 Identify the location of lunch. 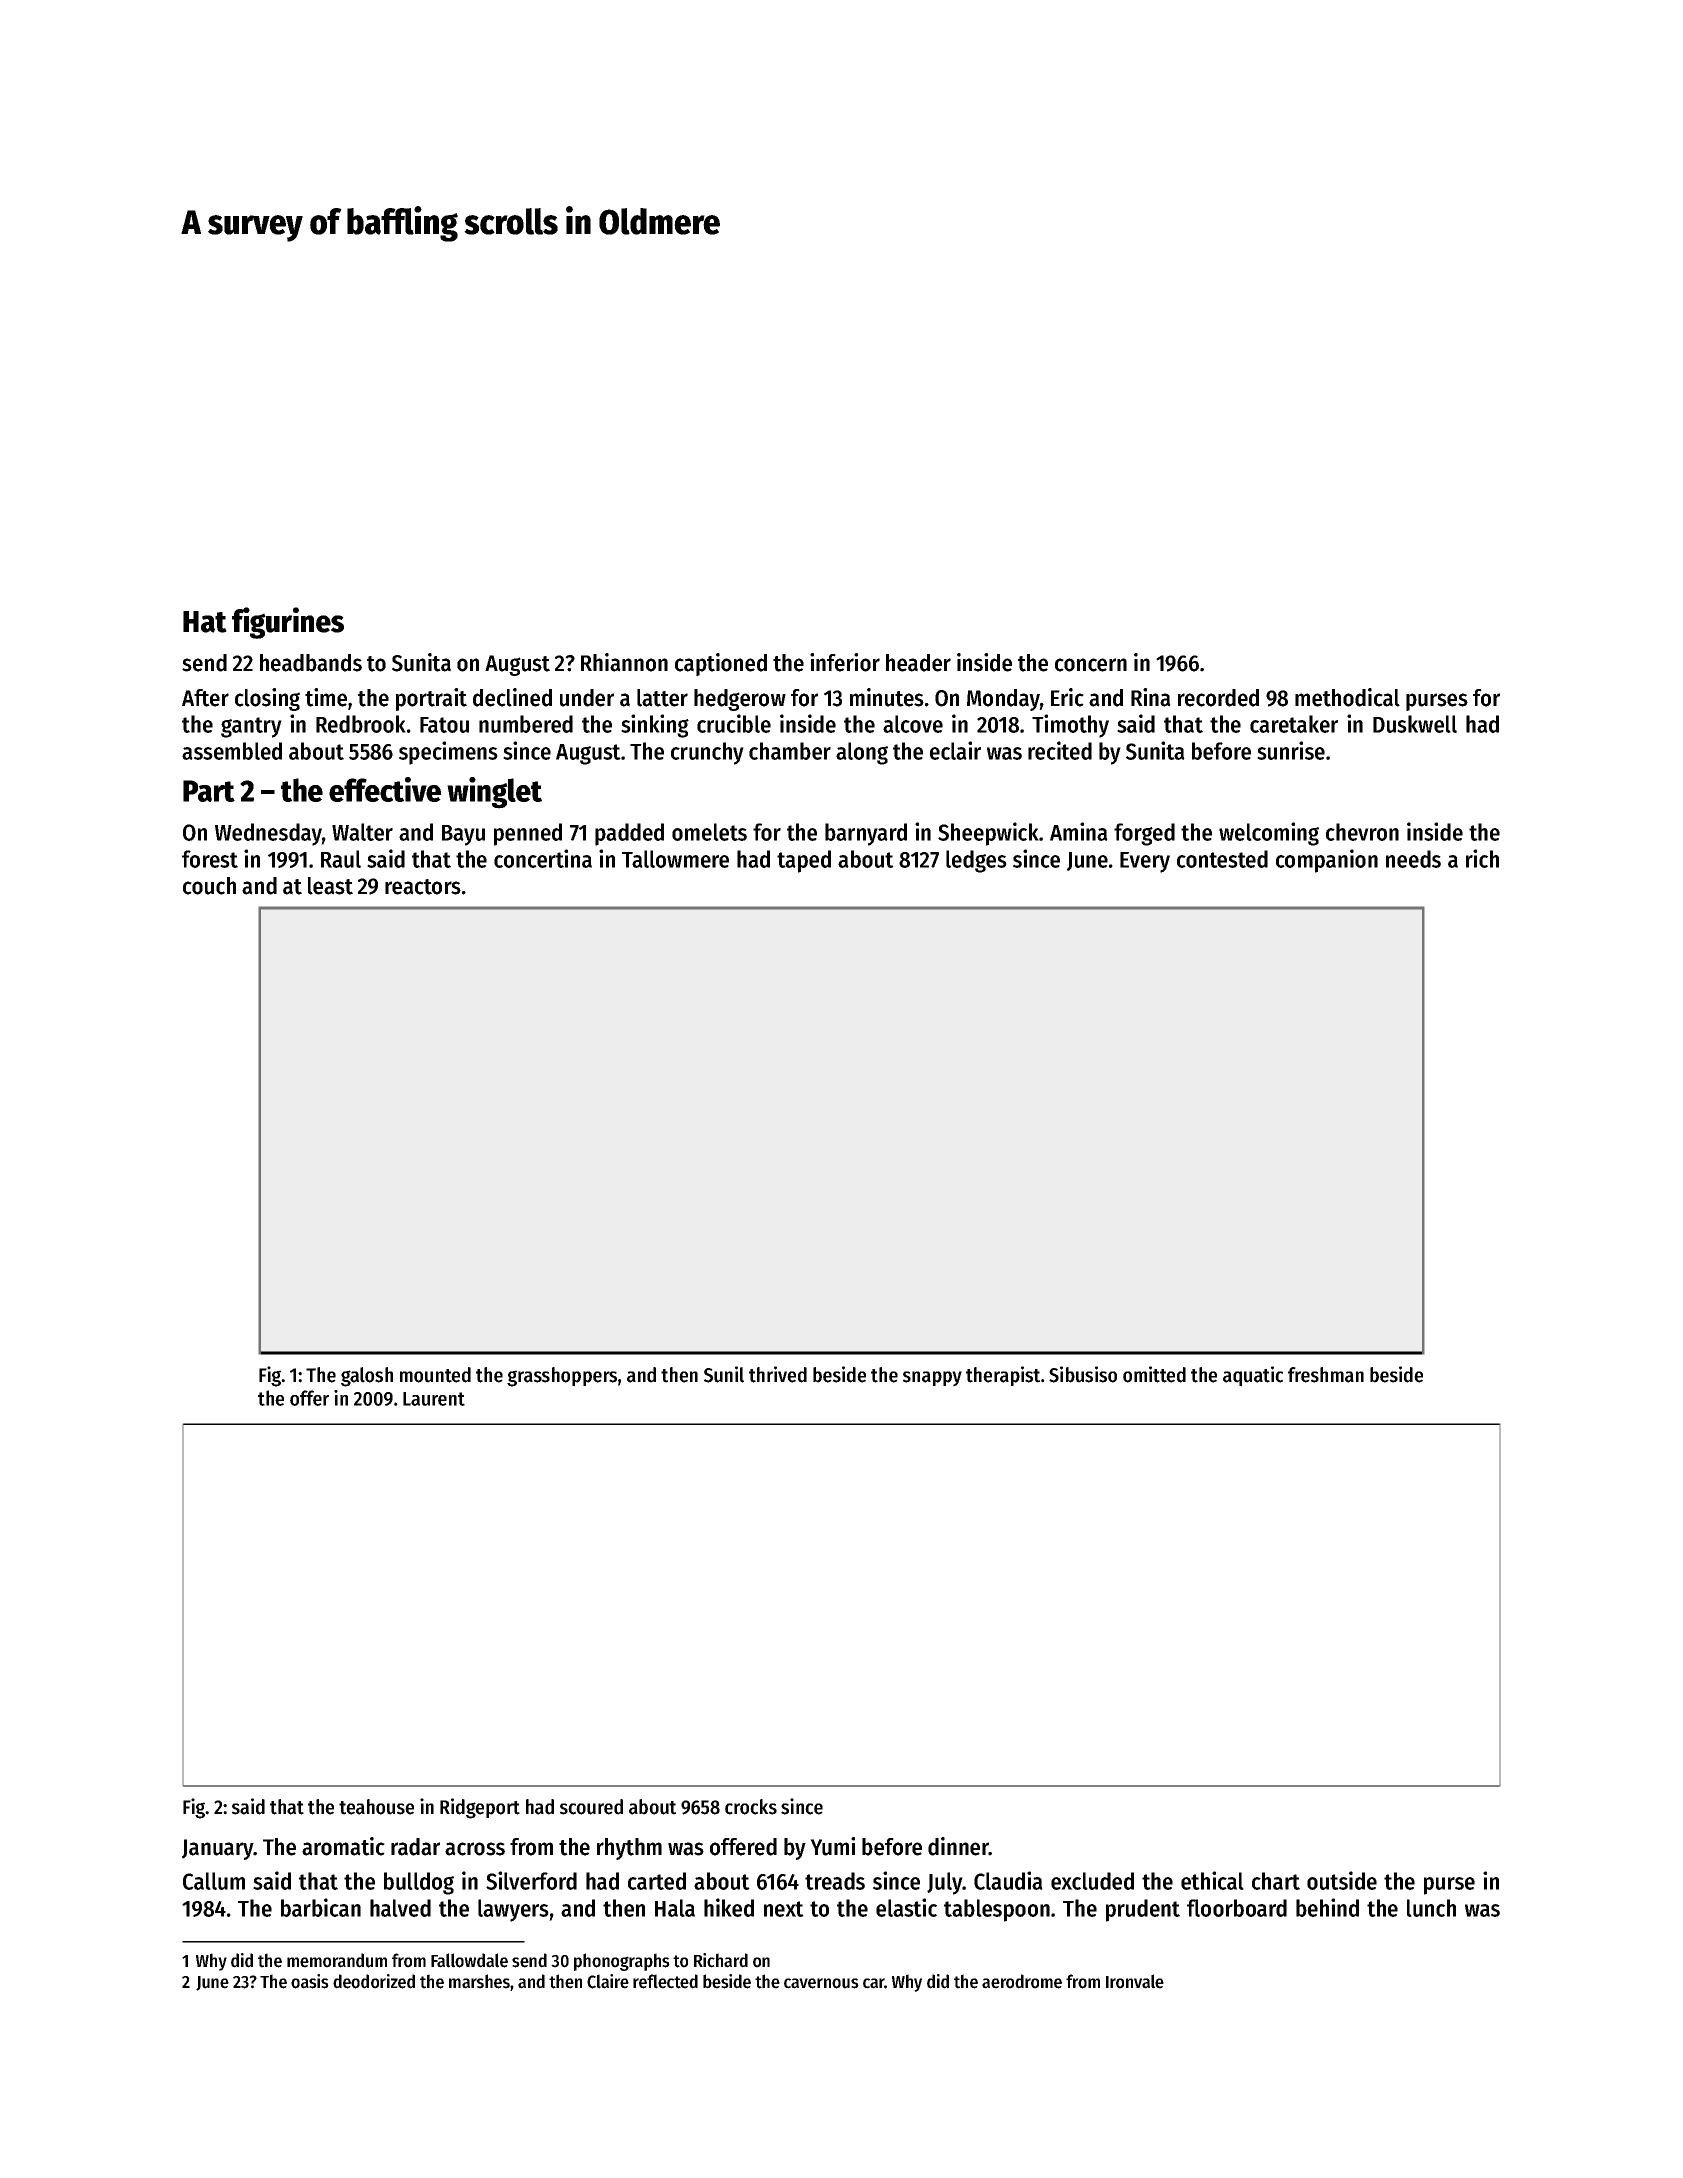
(1431, 1908).
